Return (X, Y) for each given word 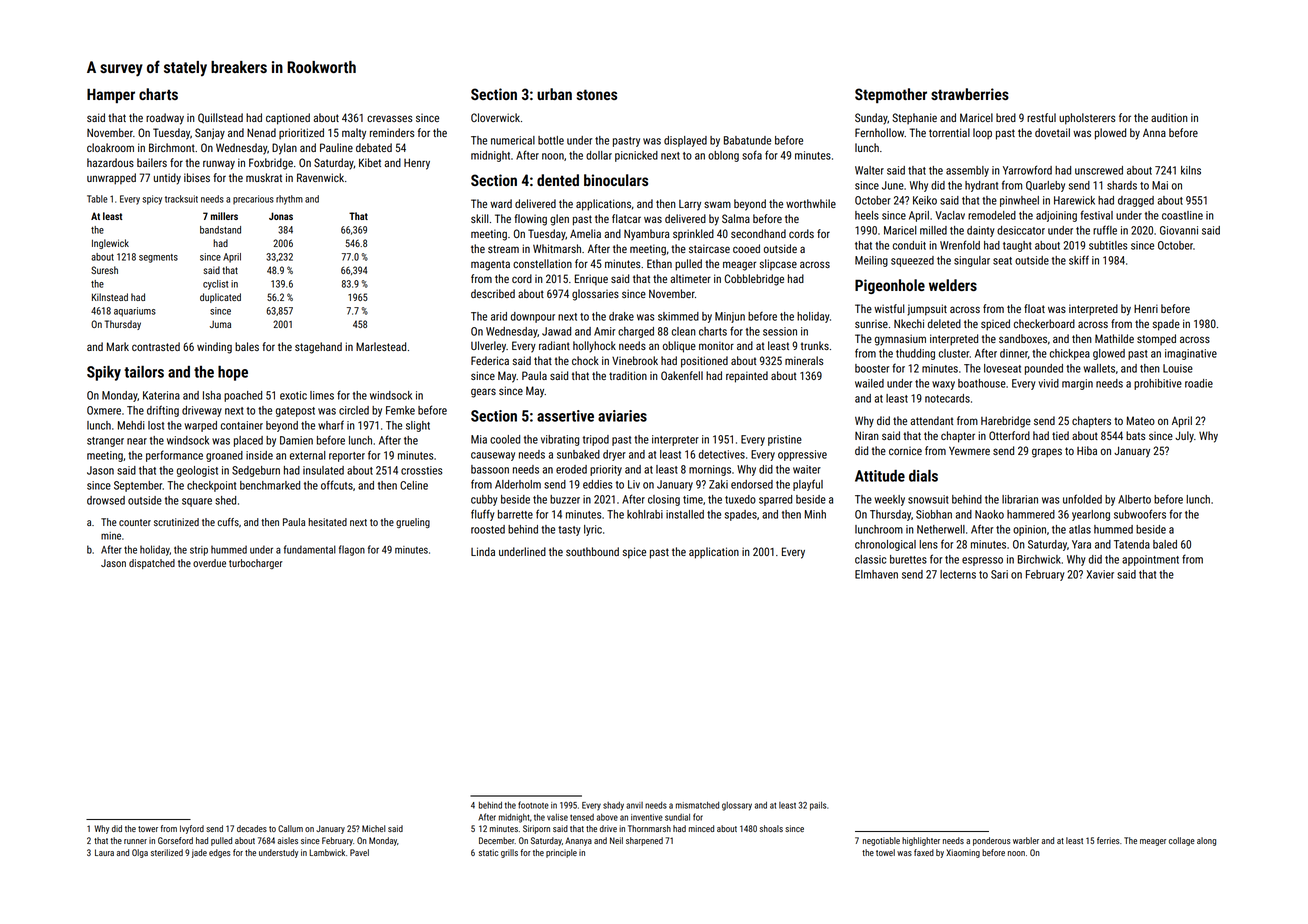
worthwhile (811, 203)
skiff (1079, 260)
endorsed (752, 484)
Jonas (281, 216)
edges (220, 853)
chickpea (1070, 354)
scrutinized (176, 522)
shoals (771, 828)
